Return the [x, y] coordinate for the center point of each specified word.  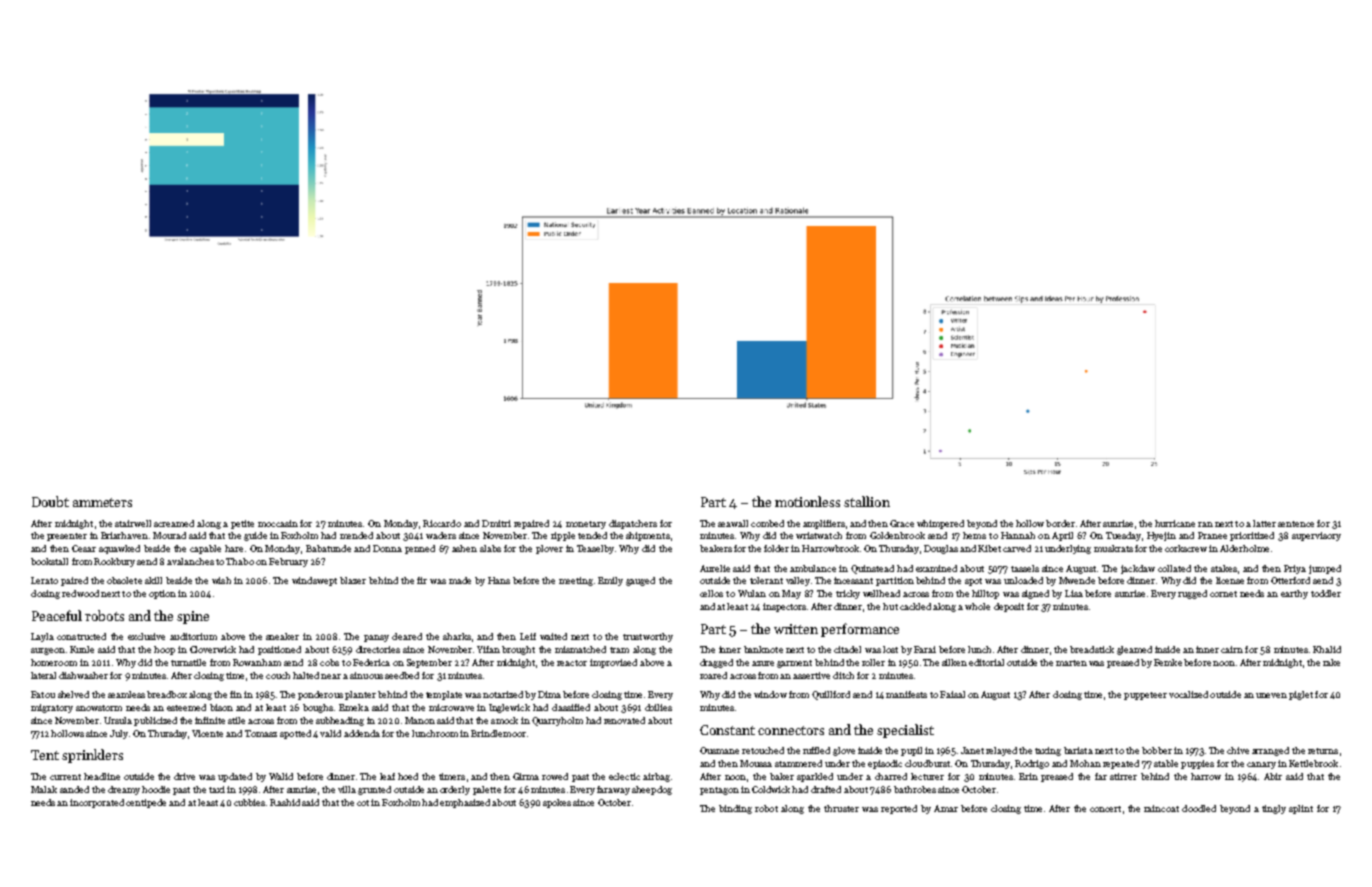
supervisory [1316, 536]
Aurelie [715, 568]
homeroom [54, 662]
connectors [791, 730]
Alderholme [1244, 548]
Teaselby [595, 549]
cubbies [249, 802]
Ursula [118, 720]
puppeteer [1145, 696]
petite [242, 524]
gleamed [1134, 650]
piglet [1301, 695]
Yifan [488, 649]
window [770, 694]
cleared [407, 636]
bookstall [49, 561]
